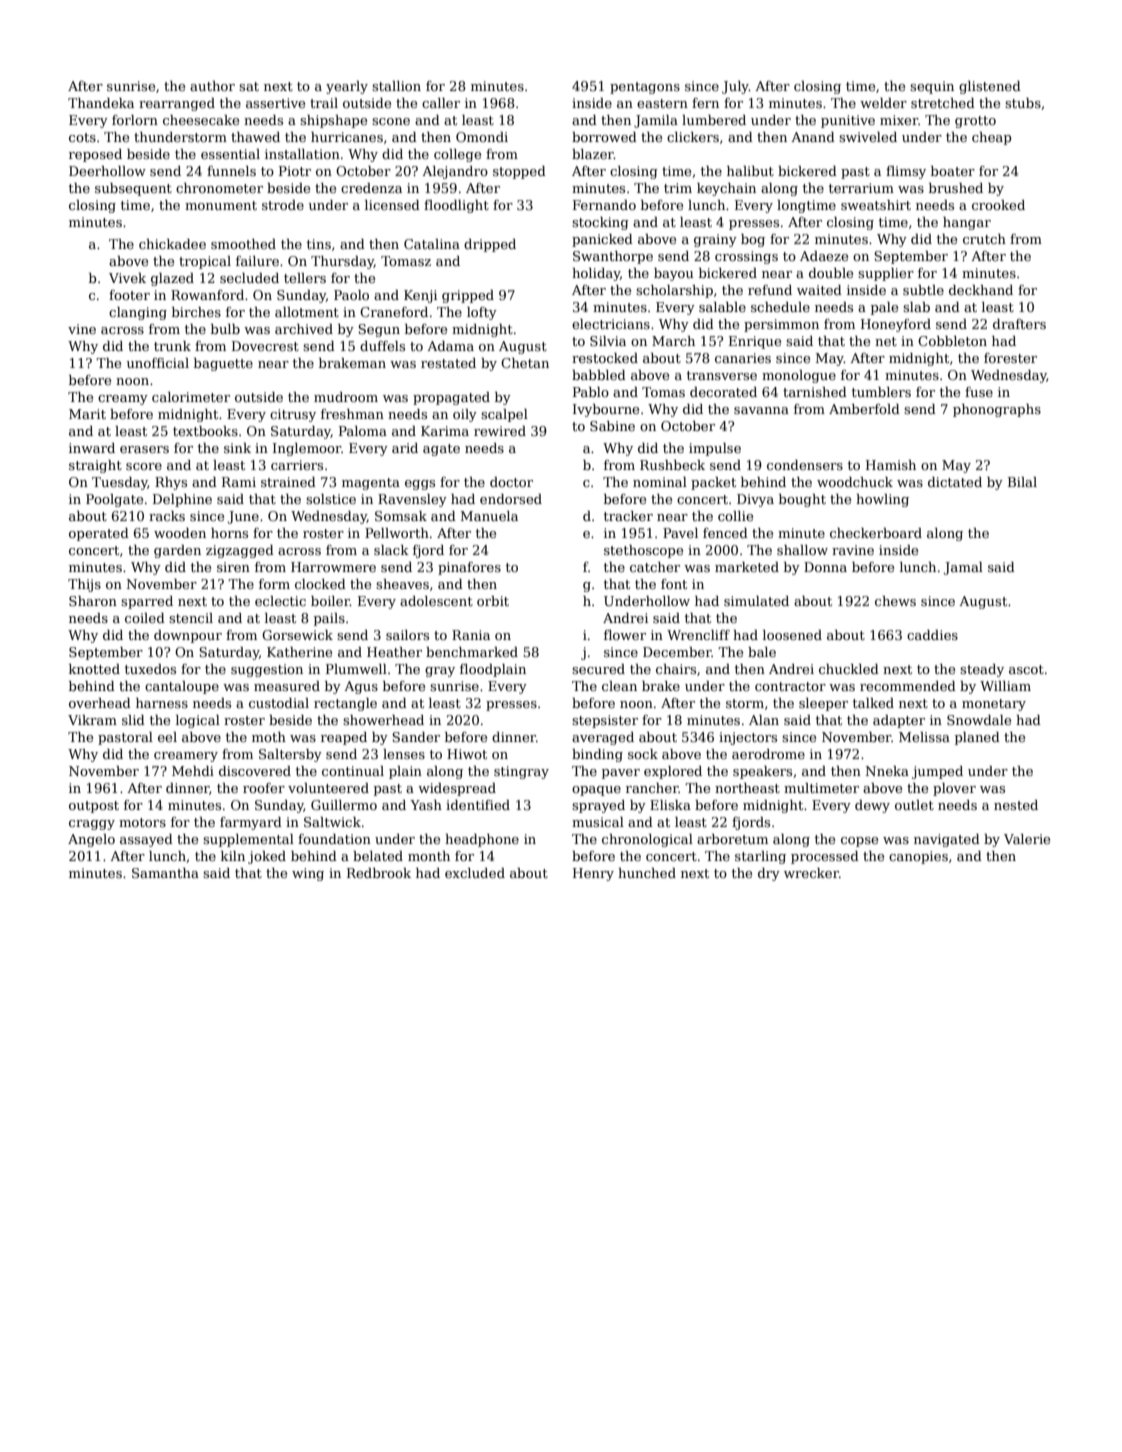 This document has width=1122, height=1452. What do you see at coordinates (932, 635) in the document?
I see `caddies` at bounding box center [932, 635].
